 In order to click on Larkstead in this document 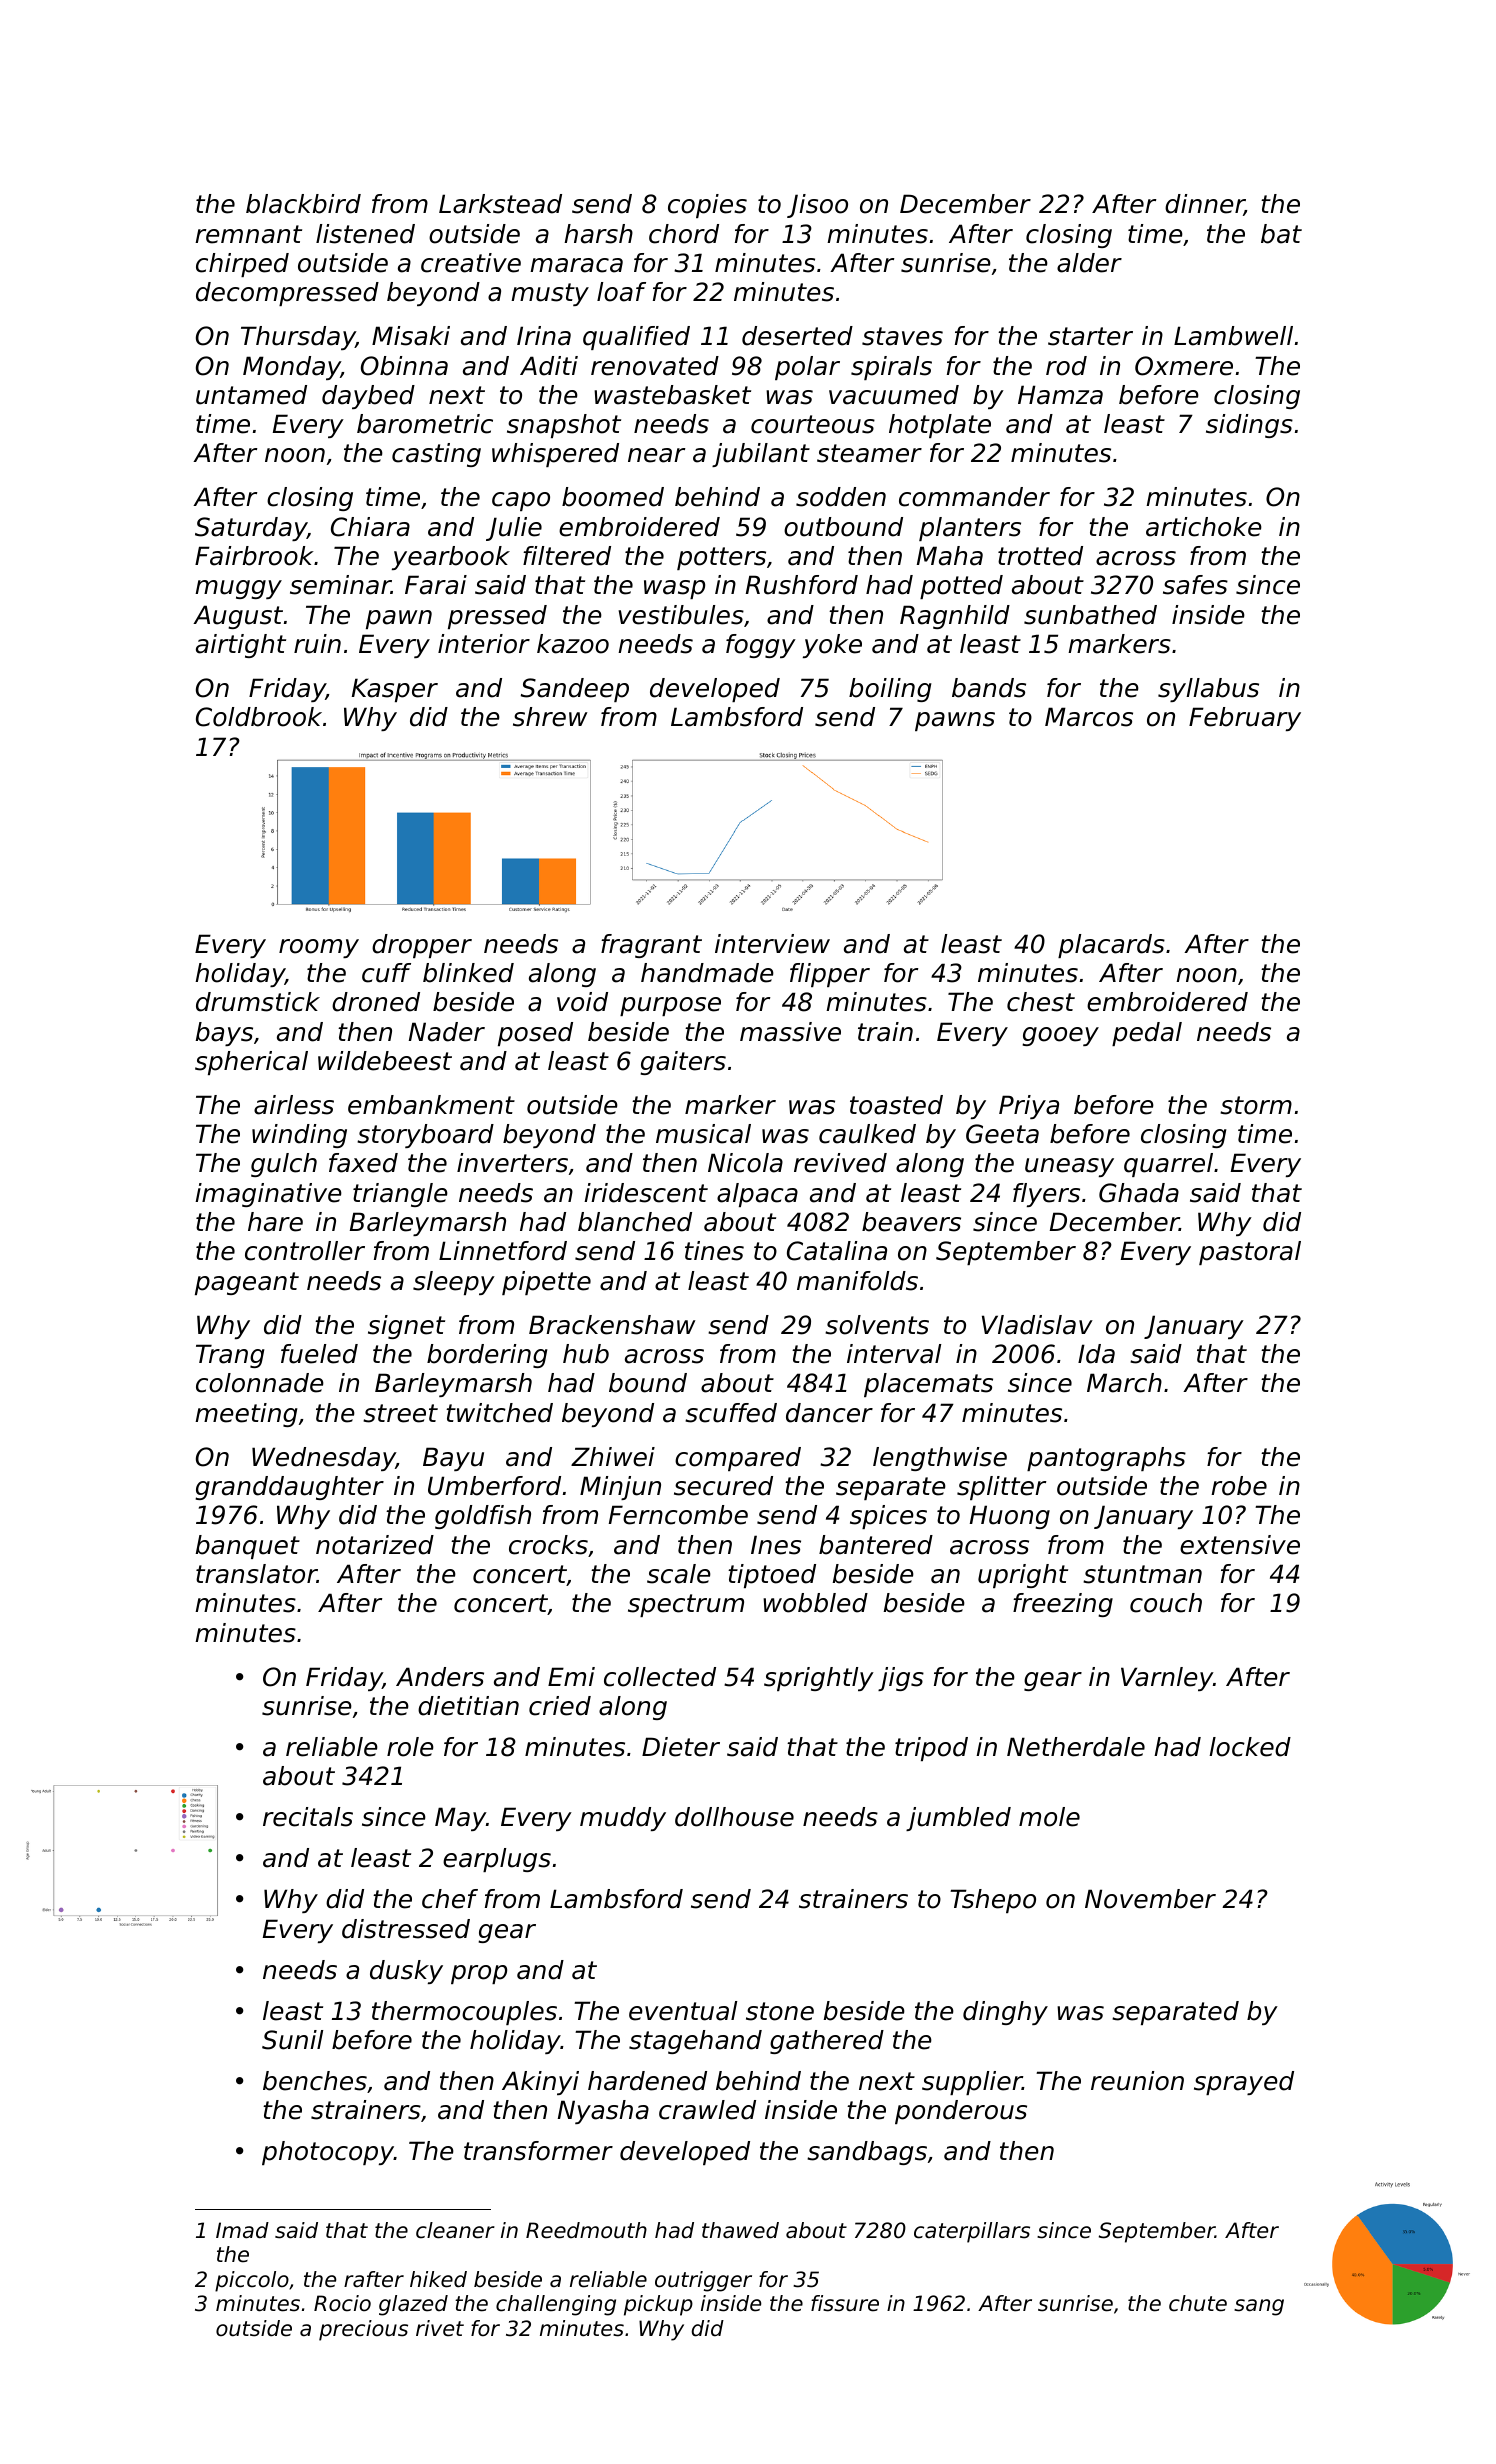, I will do `click(500, 204)`.
